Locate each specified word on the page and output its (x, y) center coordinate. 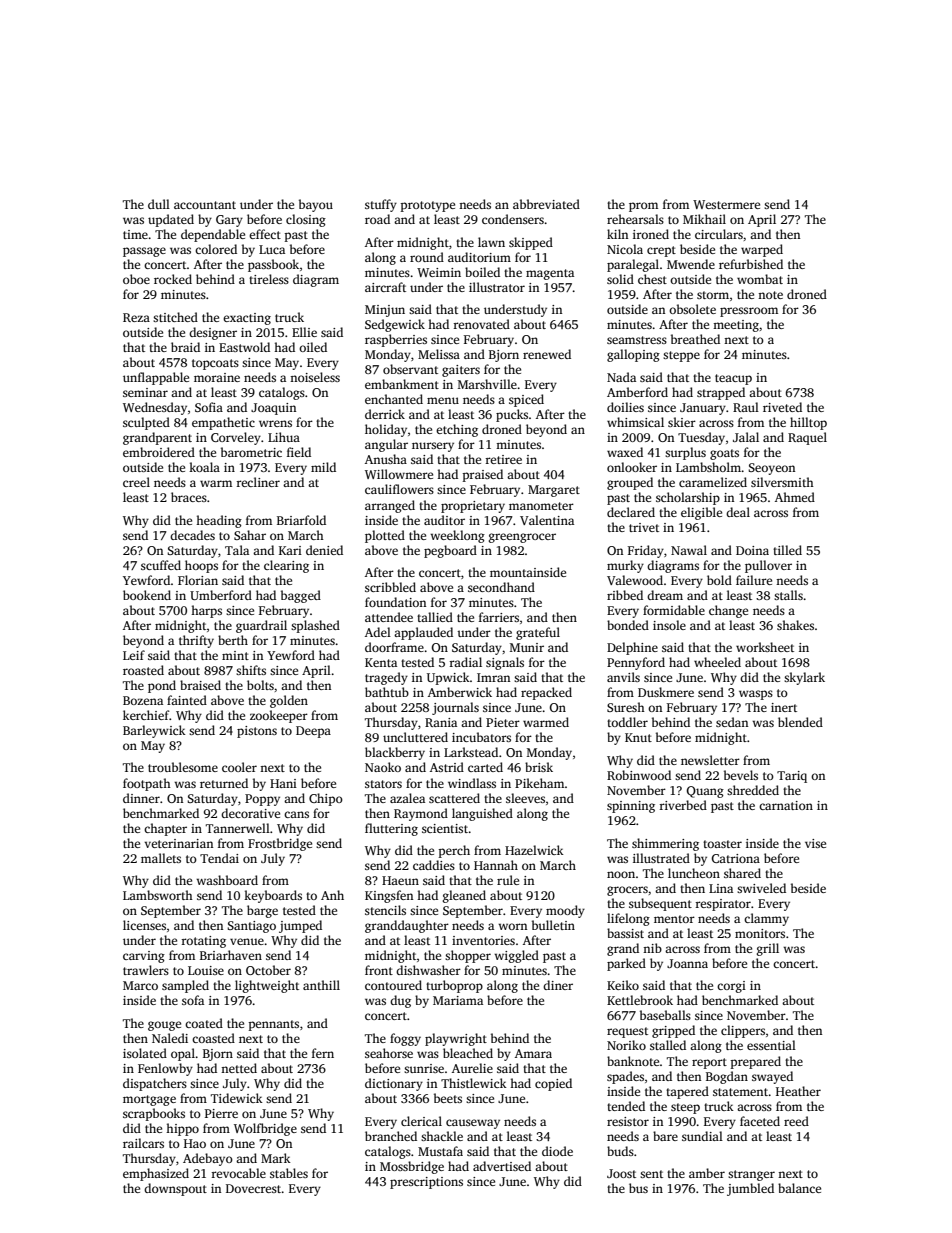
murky (625, 566)
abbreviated (546, 204)
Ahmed (795, 497)
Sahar (250, 535)
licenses (144, 925)
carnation (786, 805)
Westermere (726, 204)
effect (265, 234)
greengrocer (522, 538)
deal (738, 512)
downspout (175, 1189)
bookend (147, 595)
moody (565, 911)
